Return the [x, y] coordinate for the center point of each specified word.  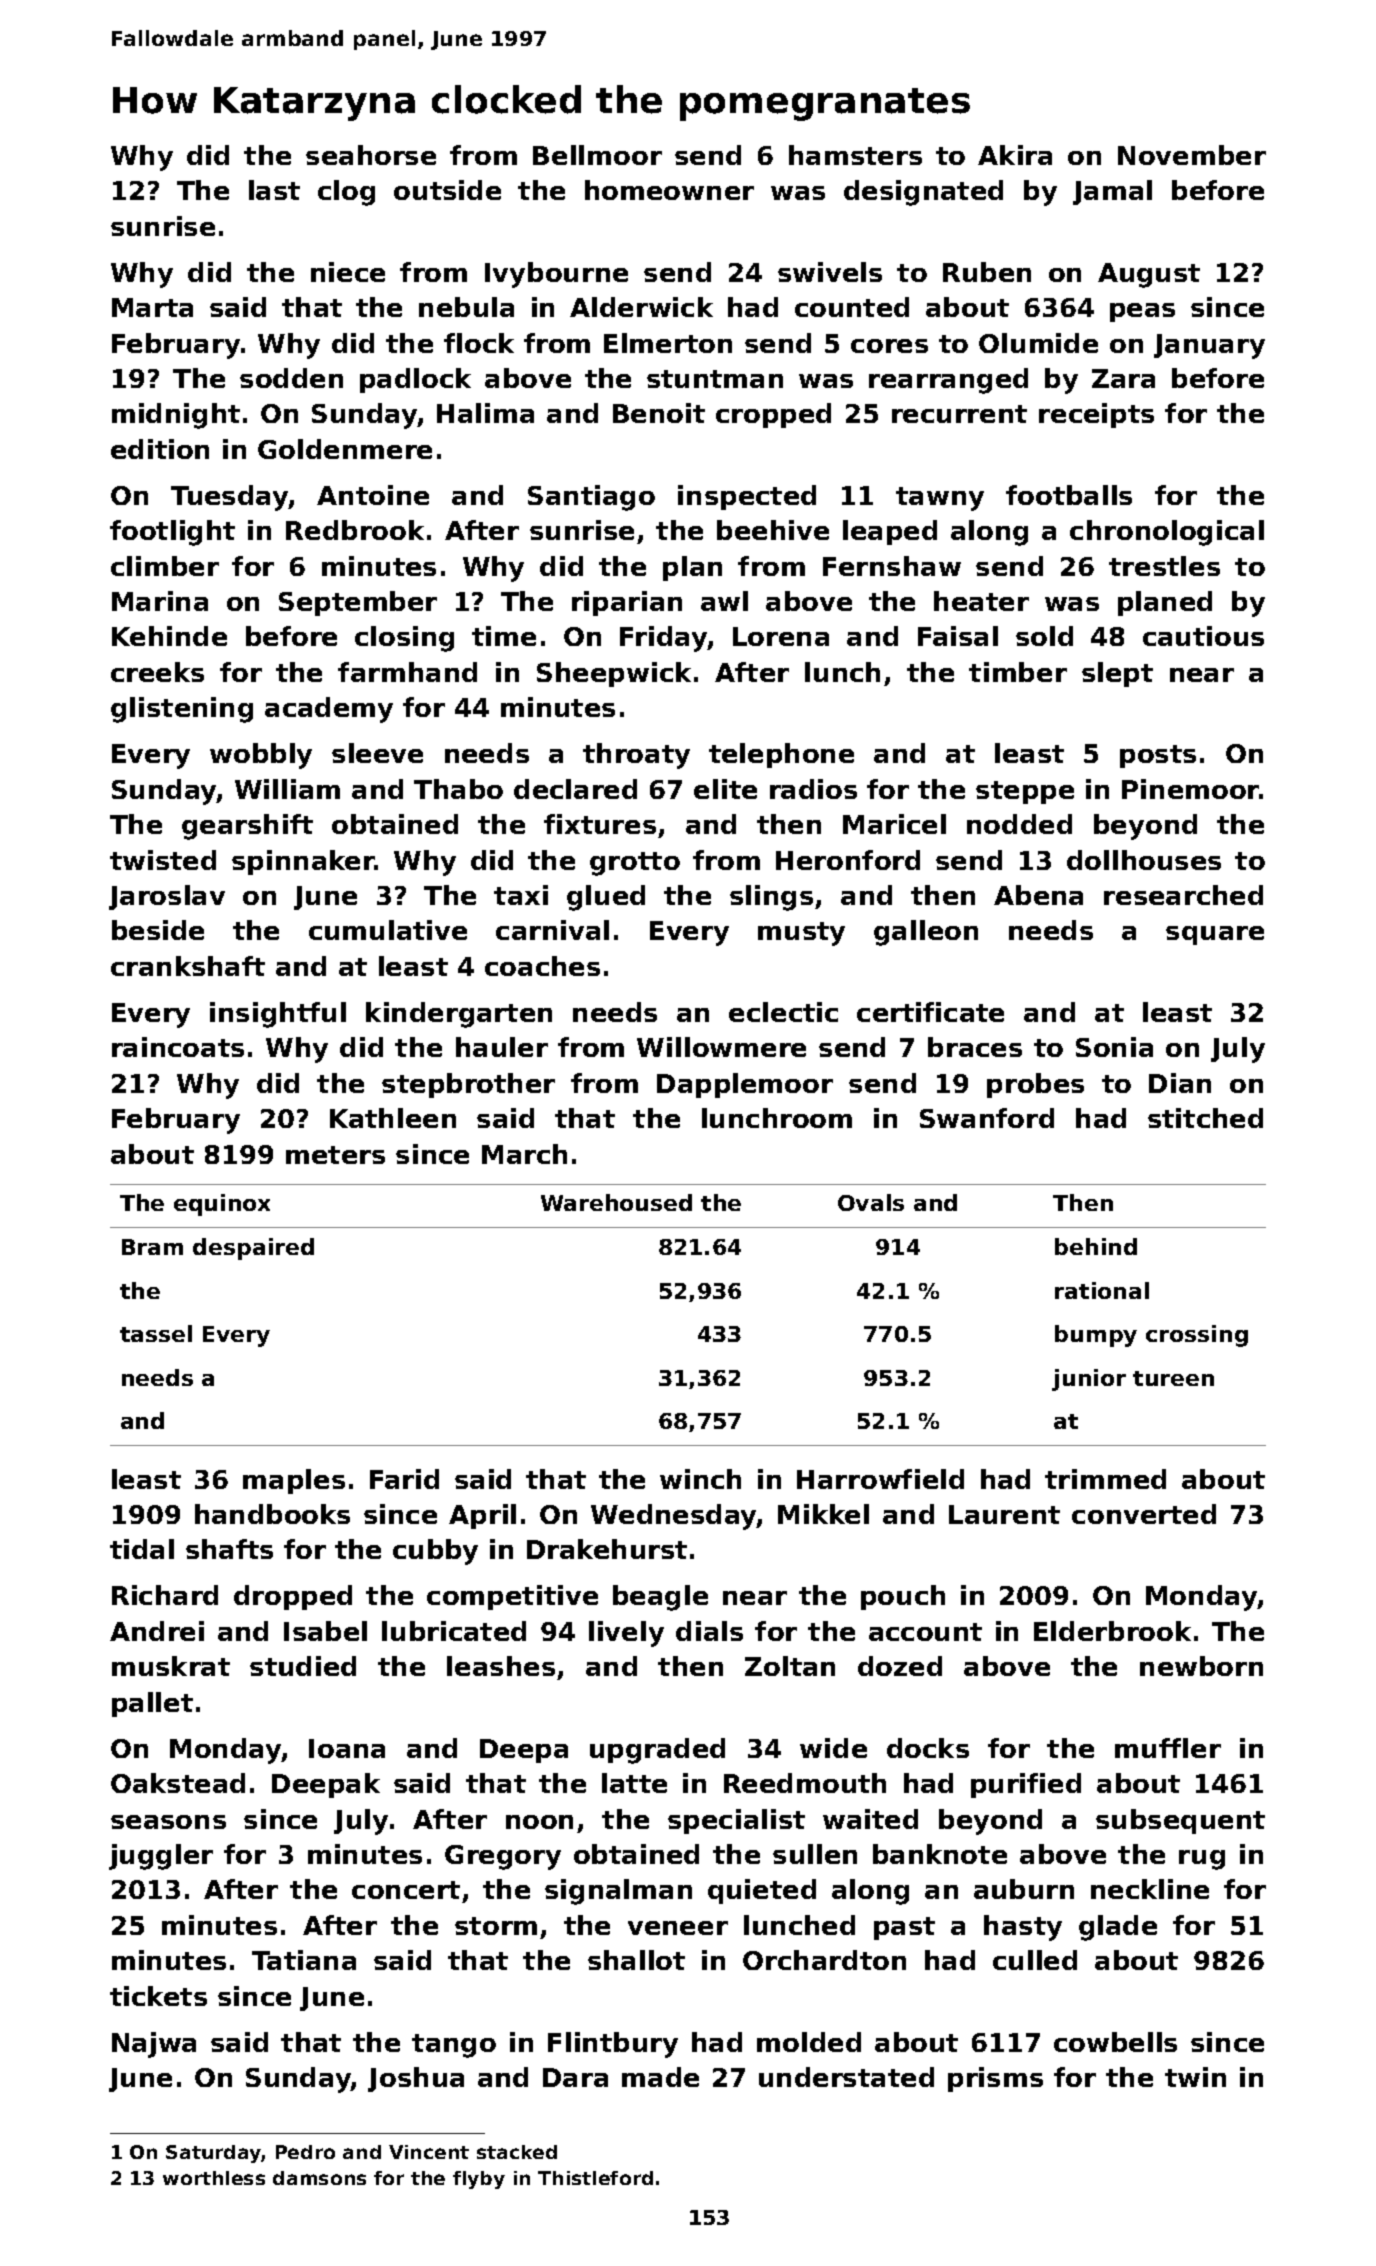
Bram [152, 1247]
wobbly [261, 756]
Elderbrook [1112, 1631]
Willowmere [721, 1047]
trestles [1164, 566]
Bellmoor [597, 155]
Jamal [1112, 192]
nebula [466, 307]
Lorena [781, 636]
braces [975, 1047]
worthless [214, 2178]
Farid [404, 1479]
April [482, 1516]
